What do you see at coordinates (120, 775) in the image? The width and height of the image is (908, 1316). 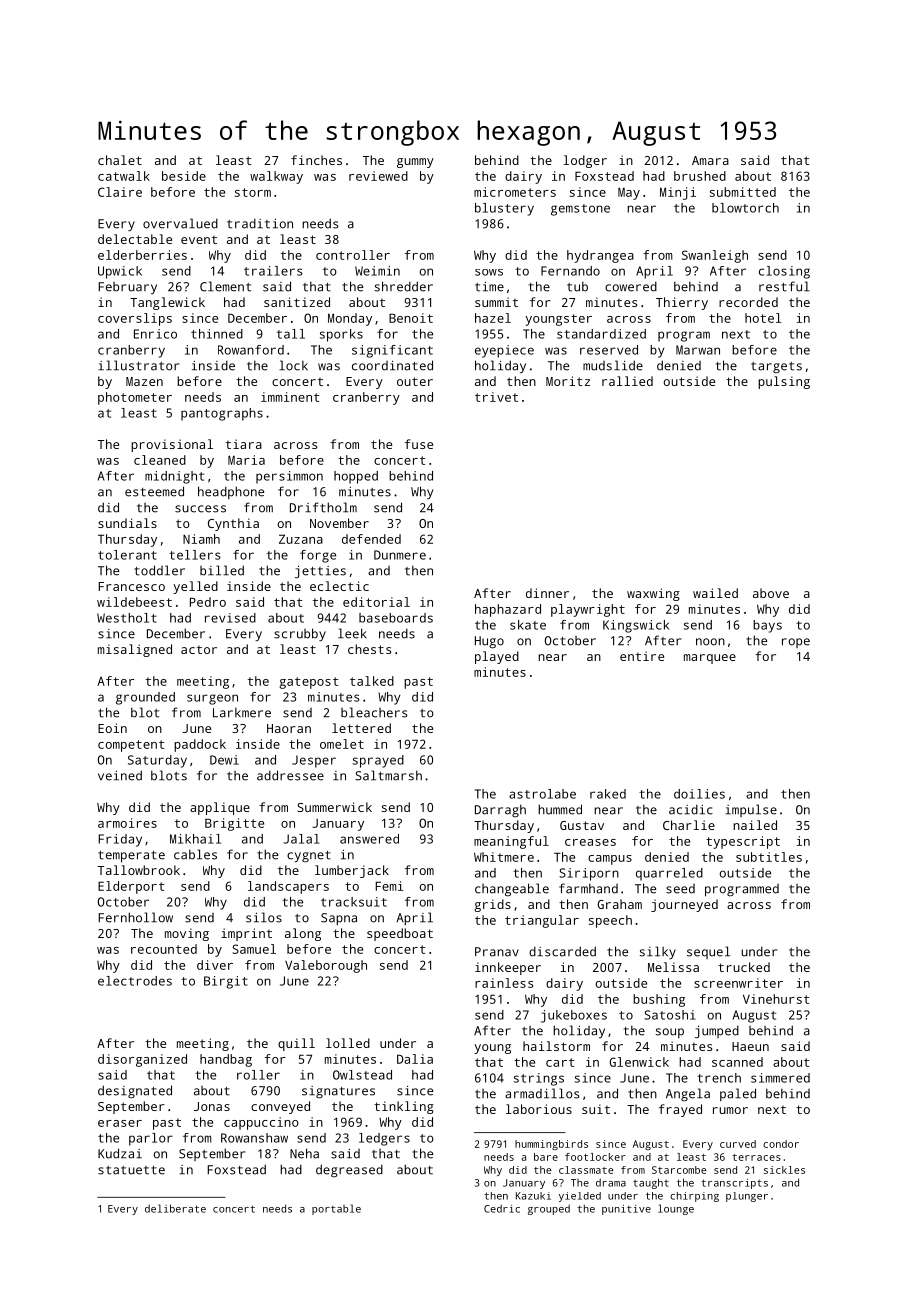 I see `veined` at bounding box center [120, 775].
